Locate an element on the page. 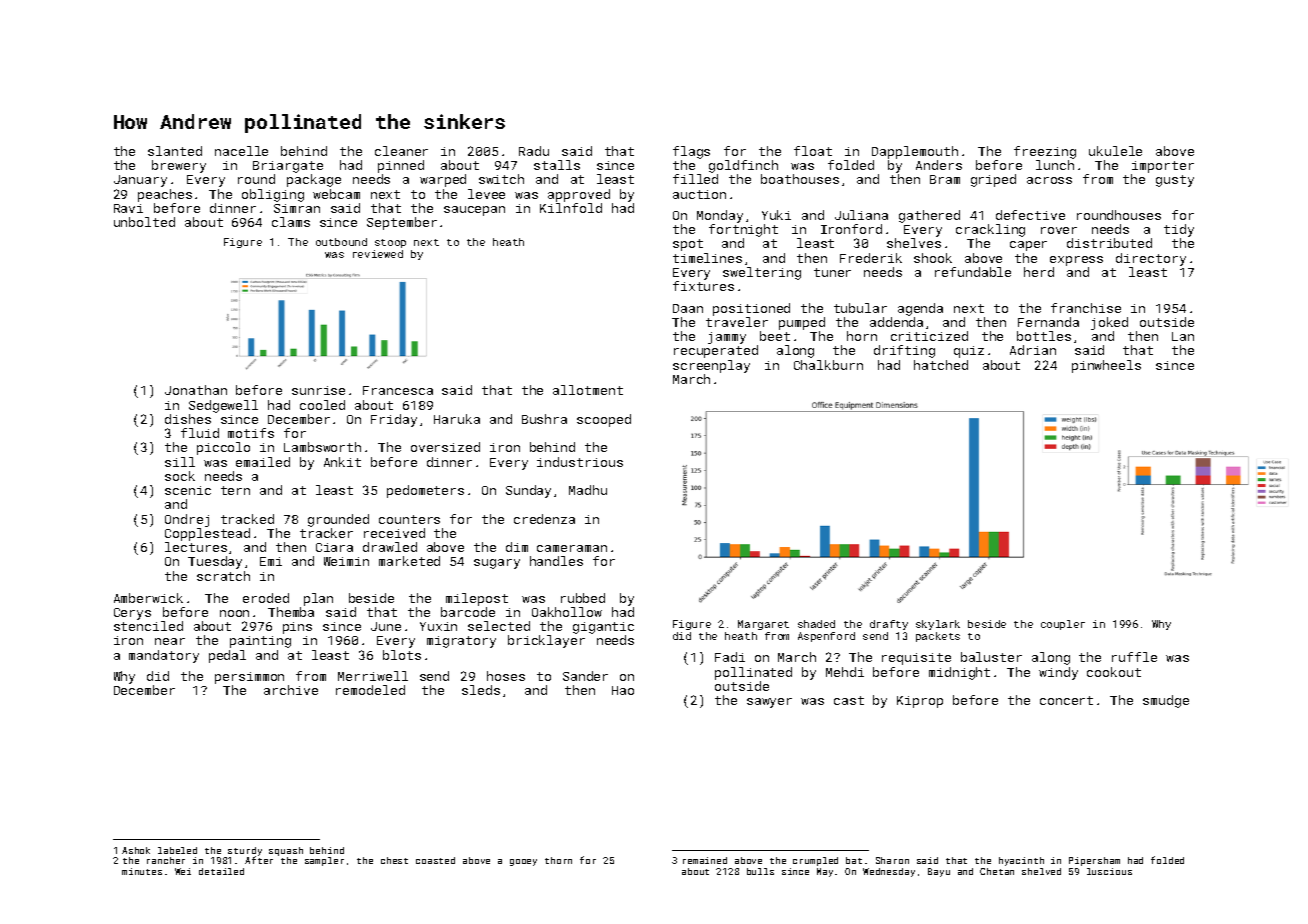 The width and height of the document is (1308, 924). hoses is located at coordinates (506, 676).
